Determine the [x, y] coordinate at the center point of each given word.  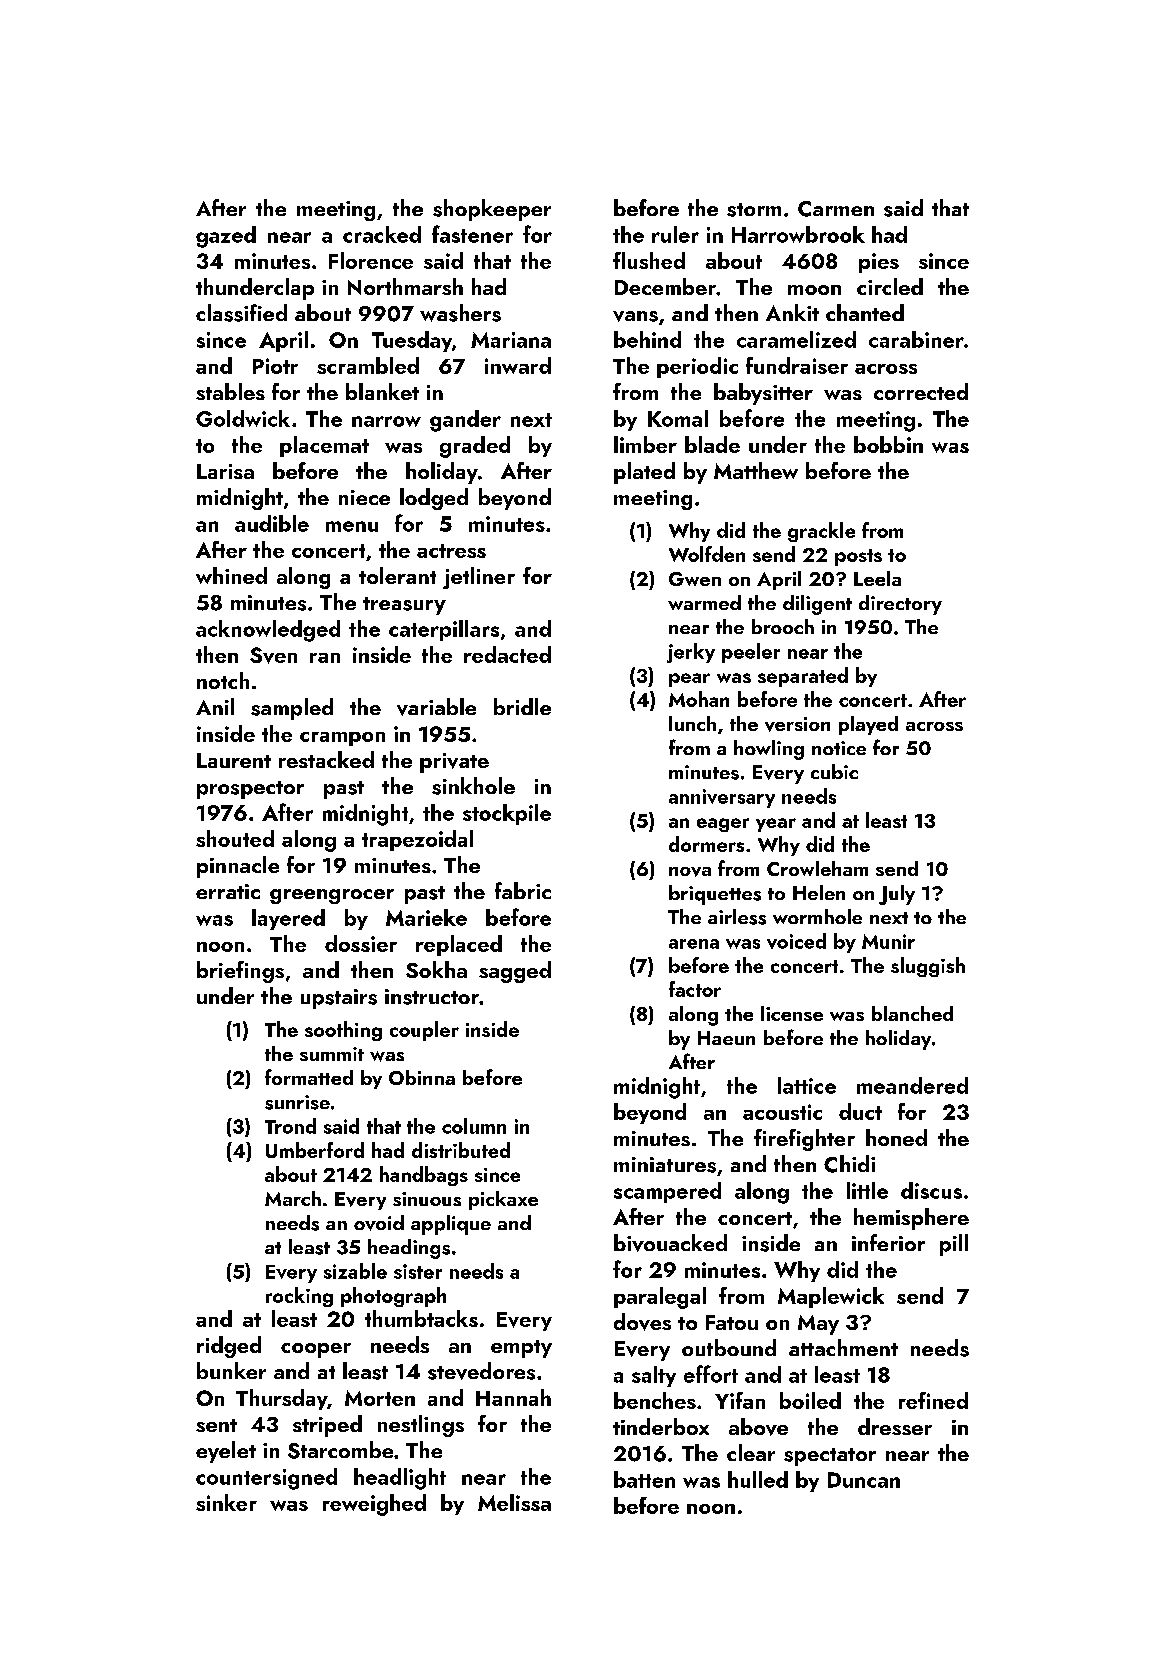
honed [896, 1137]
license [792, 1013]
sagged [515, 972]
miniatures [665, 1165]
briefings [240, 972]
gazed [226, 237]
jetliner [479, 578]
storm [754, 210]
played [868, 725]
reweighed [374, 1505]
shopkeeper [492, 210]
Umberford [315, 1150]
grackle [821, 532]
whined [231, 575]
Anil [215, 706]
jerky [691, 653]
